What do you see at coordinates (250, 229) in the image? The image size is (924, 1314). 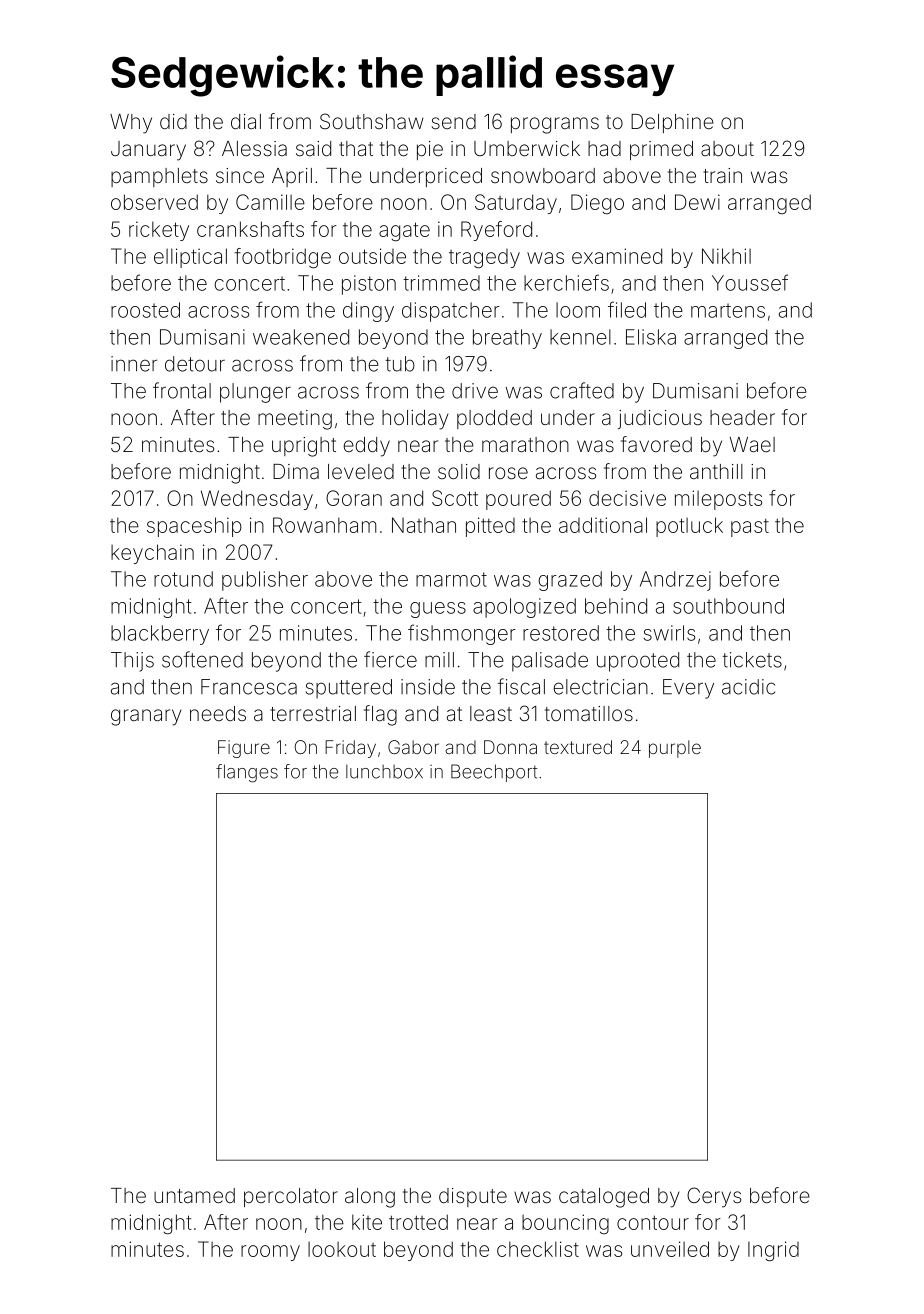 I see `crankshafts` at bounding box center [250, 229].
